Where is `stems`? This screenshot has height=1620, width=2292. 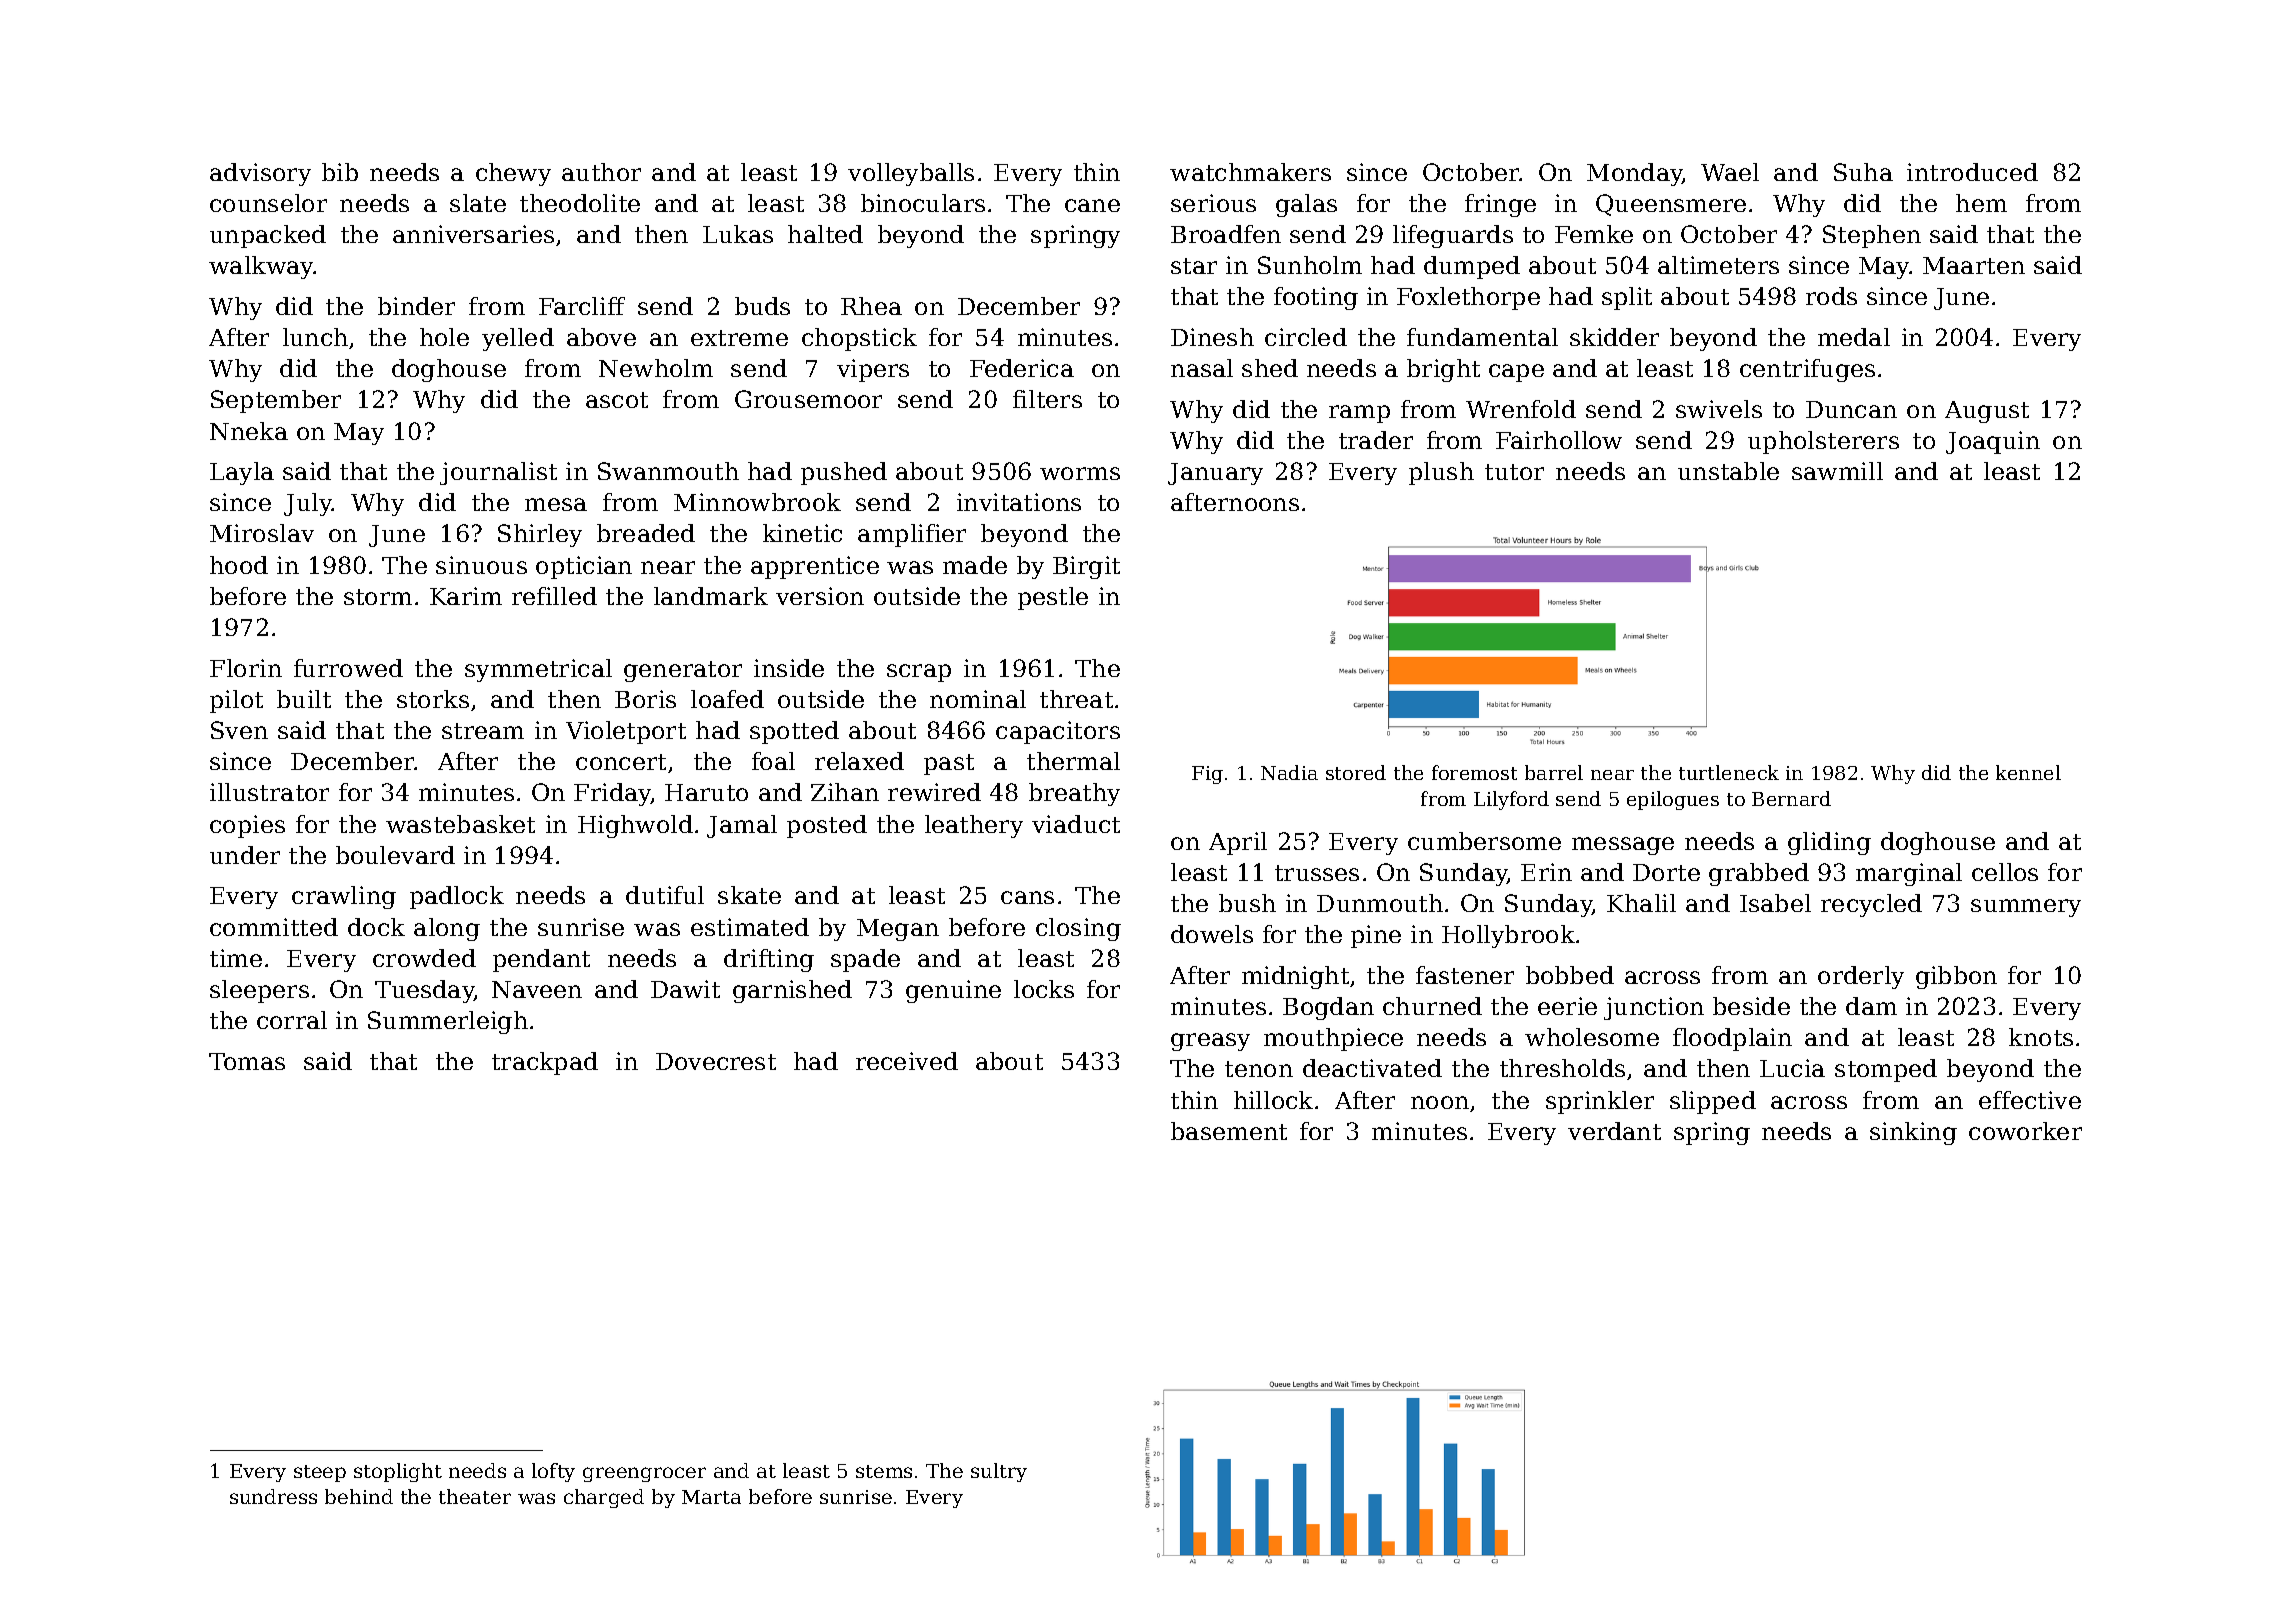
stems is located at coordinates (884, 1471).
